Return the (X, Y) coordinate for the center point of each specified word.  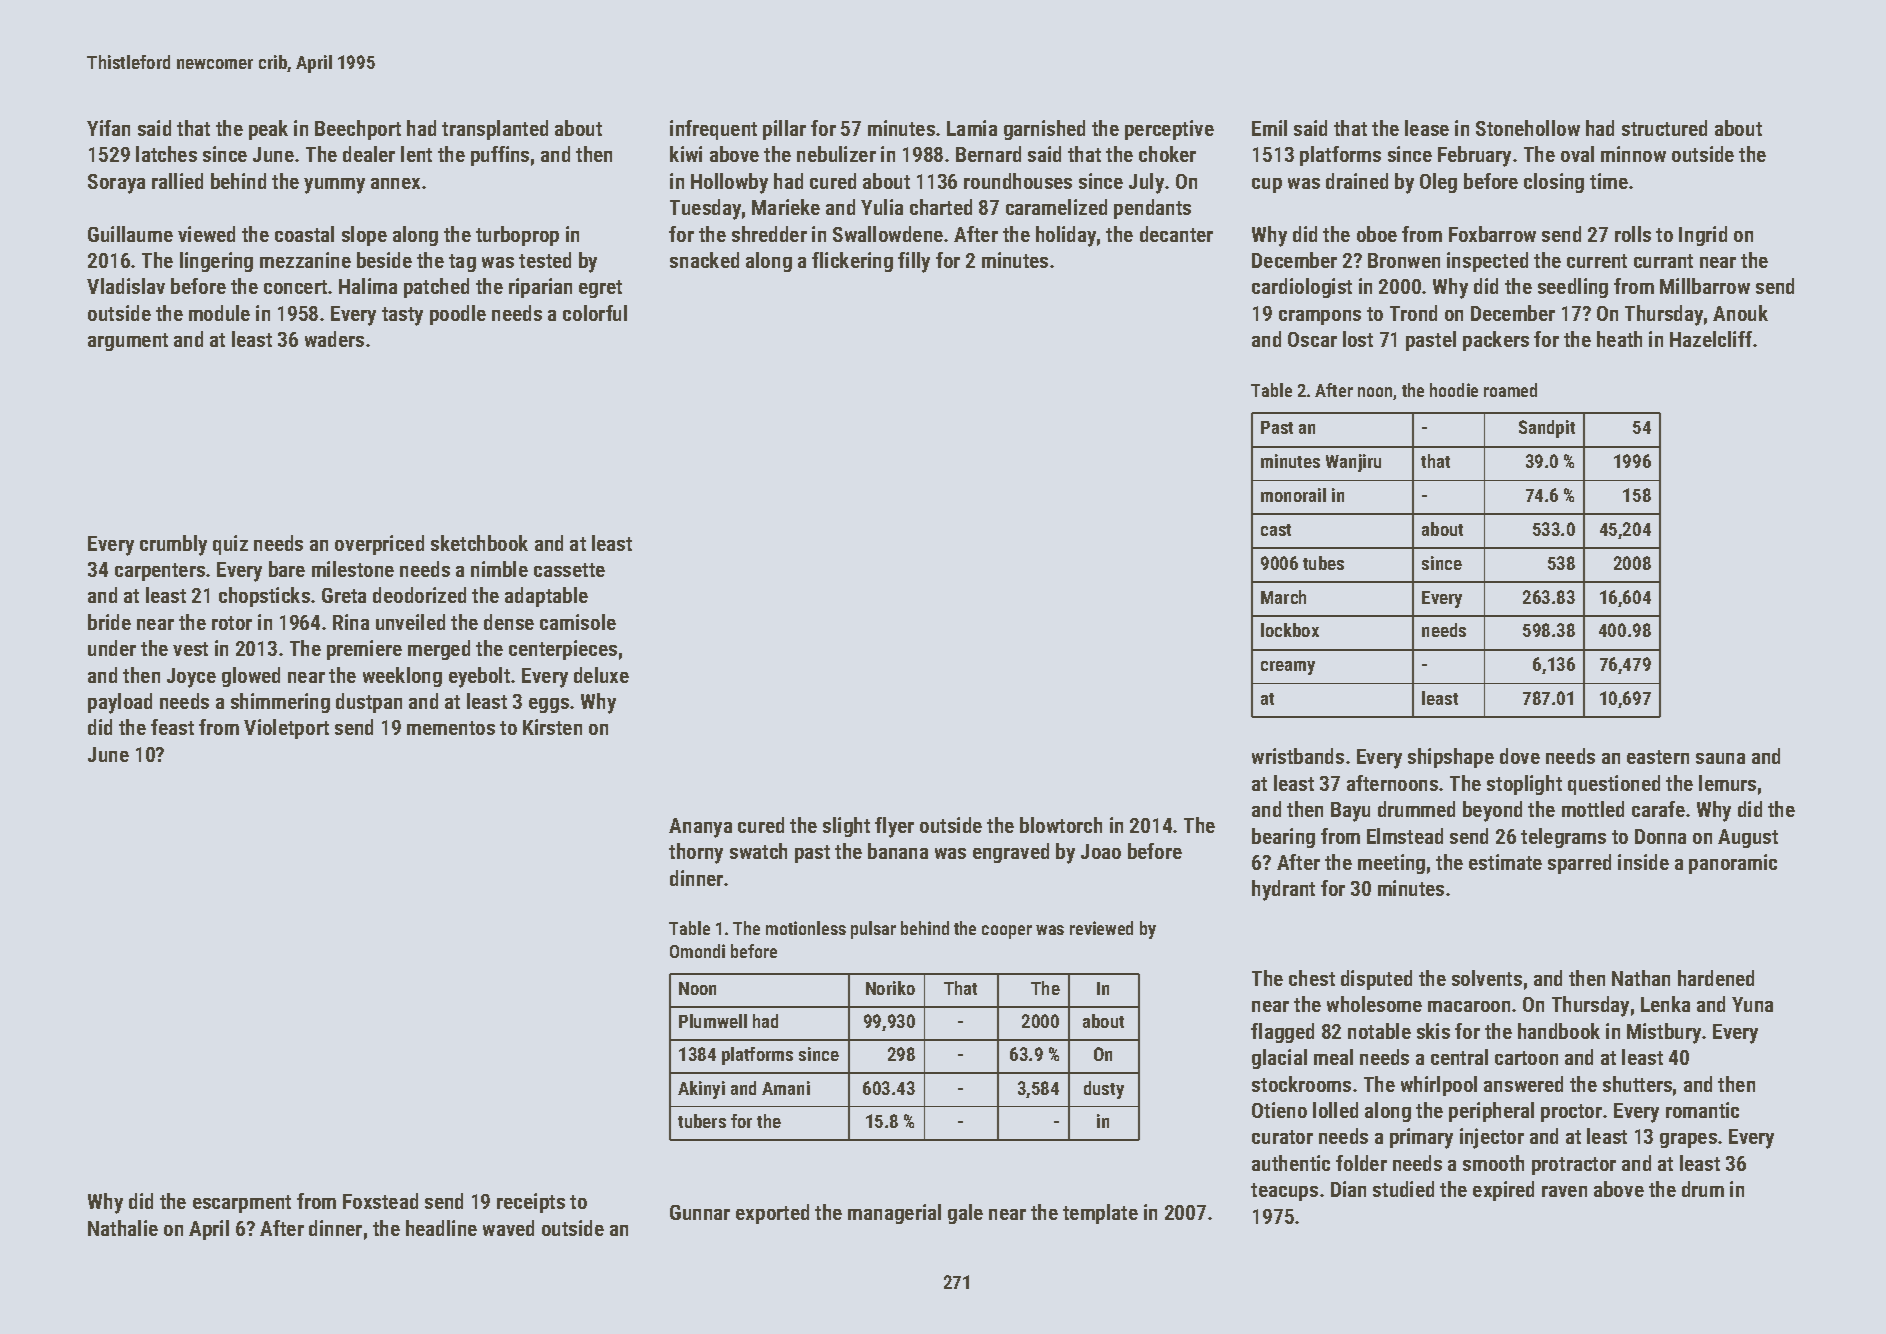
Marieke (786, 207)
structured (1664, 128)
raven (1564, 1191)
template (1100, 1214)
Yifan (108, 128)
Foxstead (380, 1201)
